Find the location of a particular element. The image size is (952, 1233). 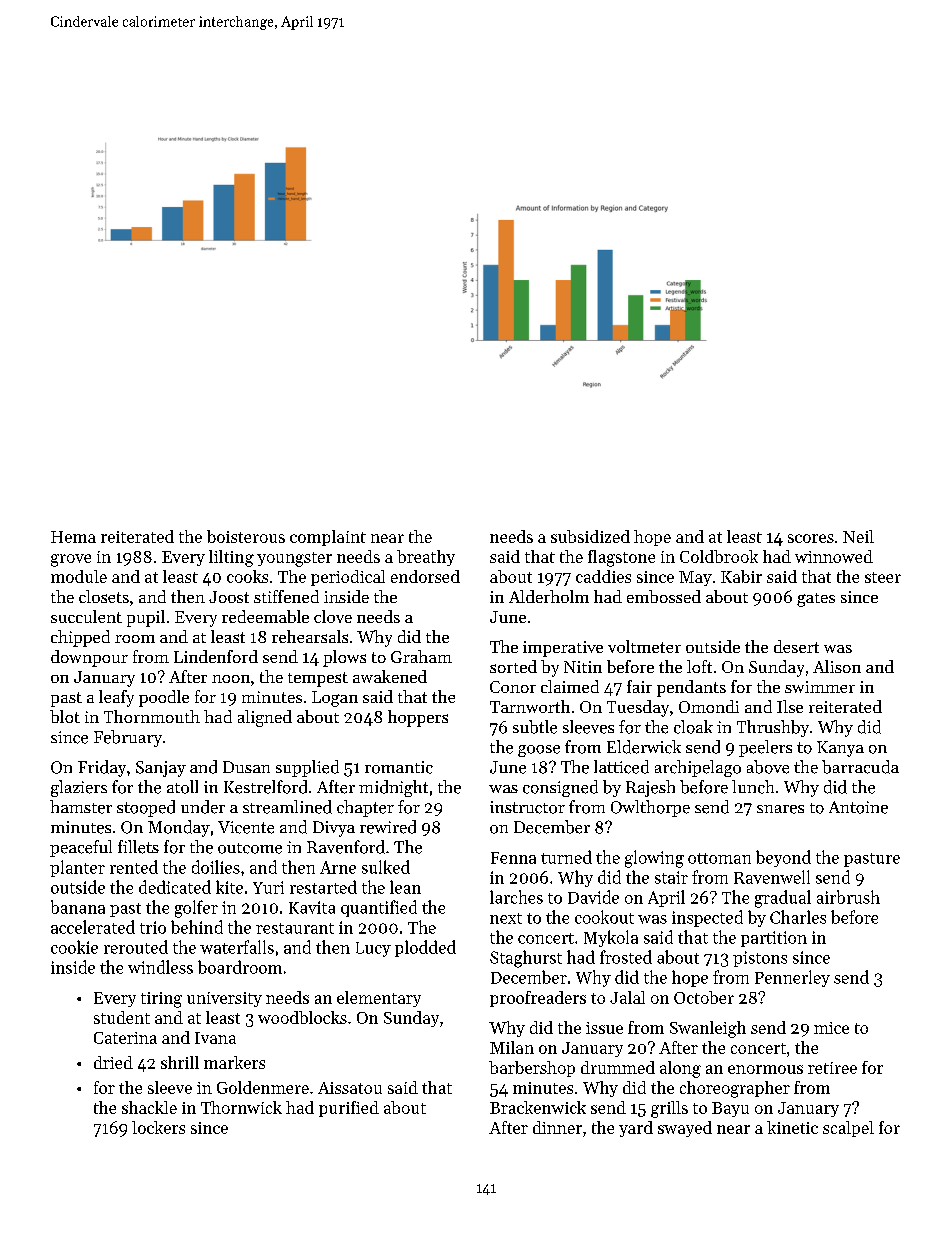

Thornwick is located at coordinates (241, 1107).
